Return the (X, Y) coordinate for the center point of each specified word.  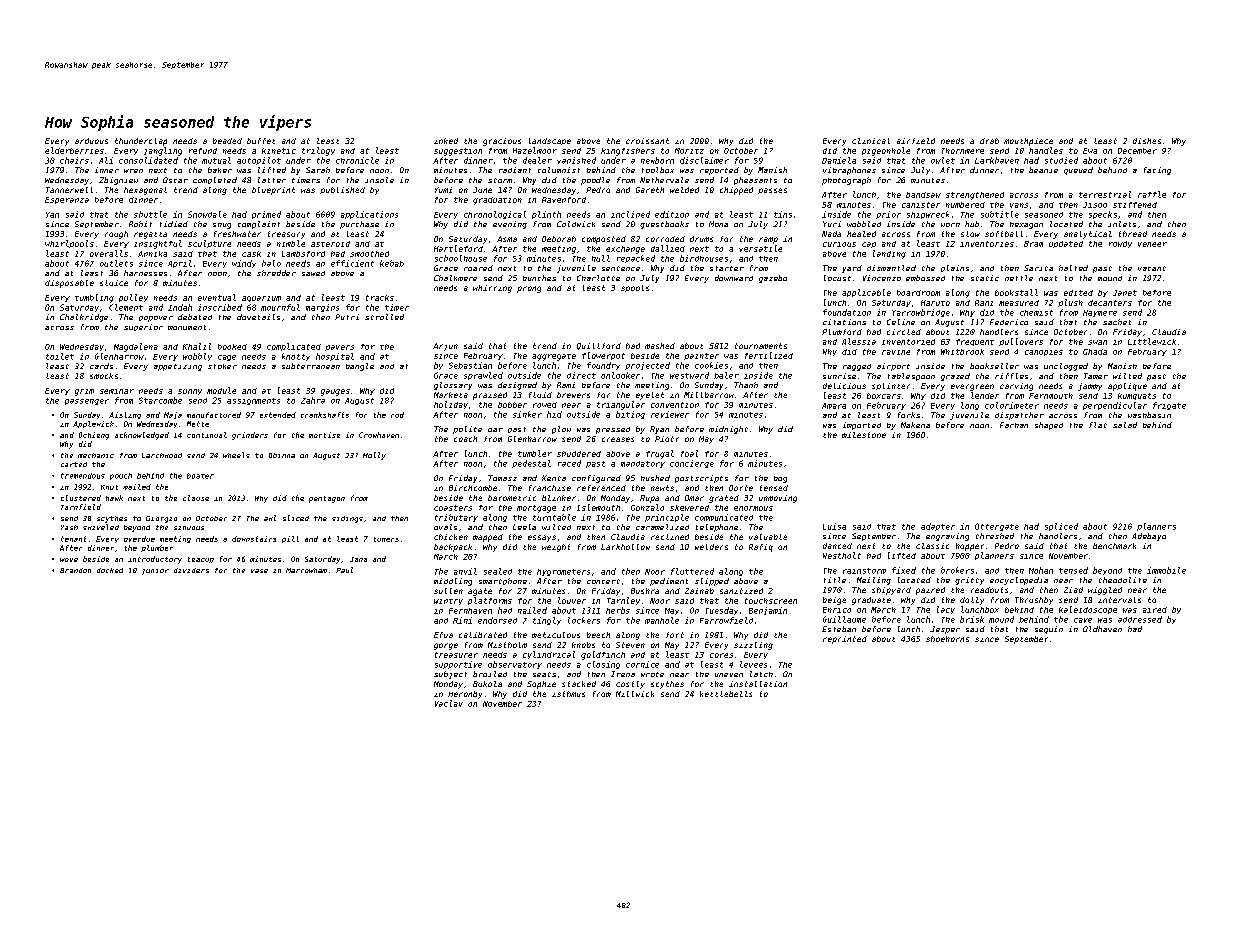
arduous (91, 141)
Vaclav (449, 703)
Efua (443, 635)
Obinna (282, 455)
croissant (647, 141)
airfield (916, 141)
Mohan (1041, 570)
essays (542, 538)
